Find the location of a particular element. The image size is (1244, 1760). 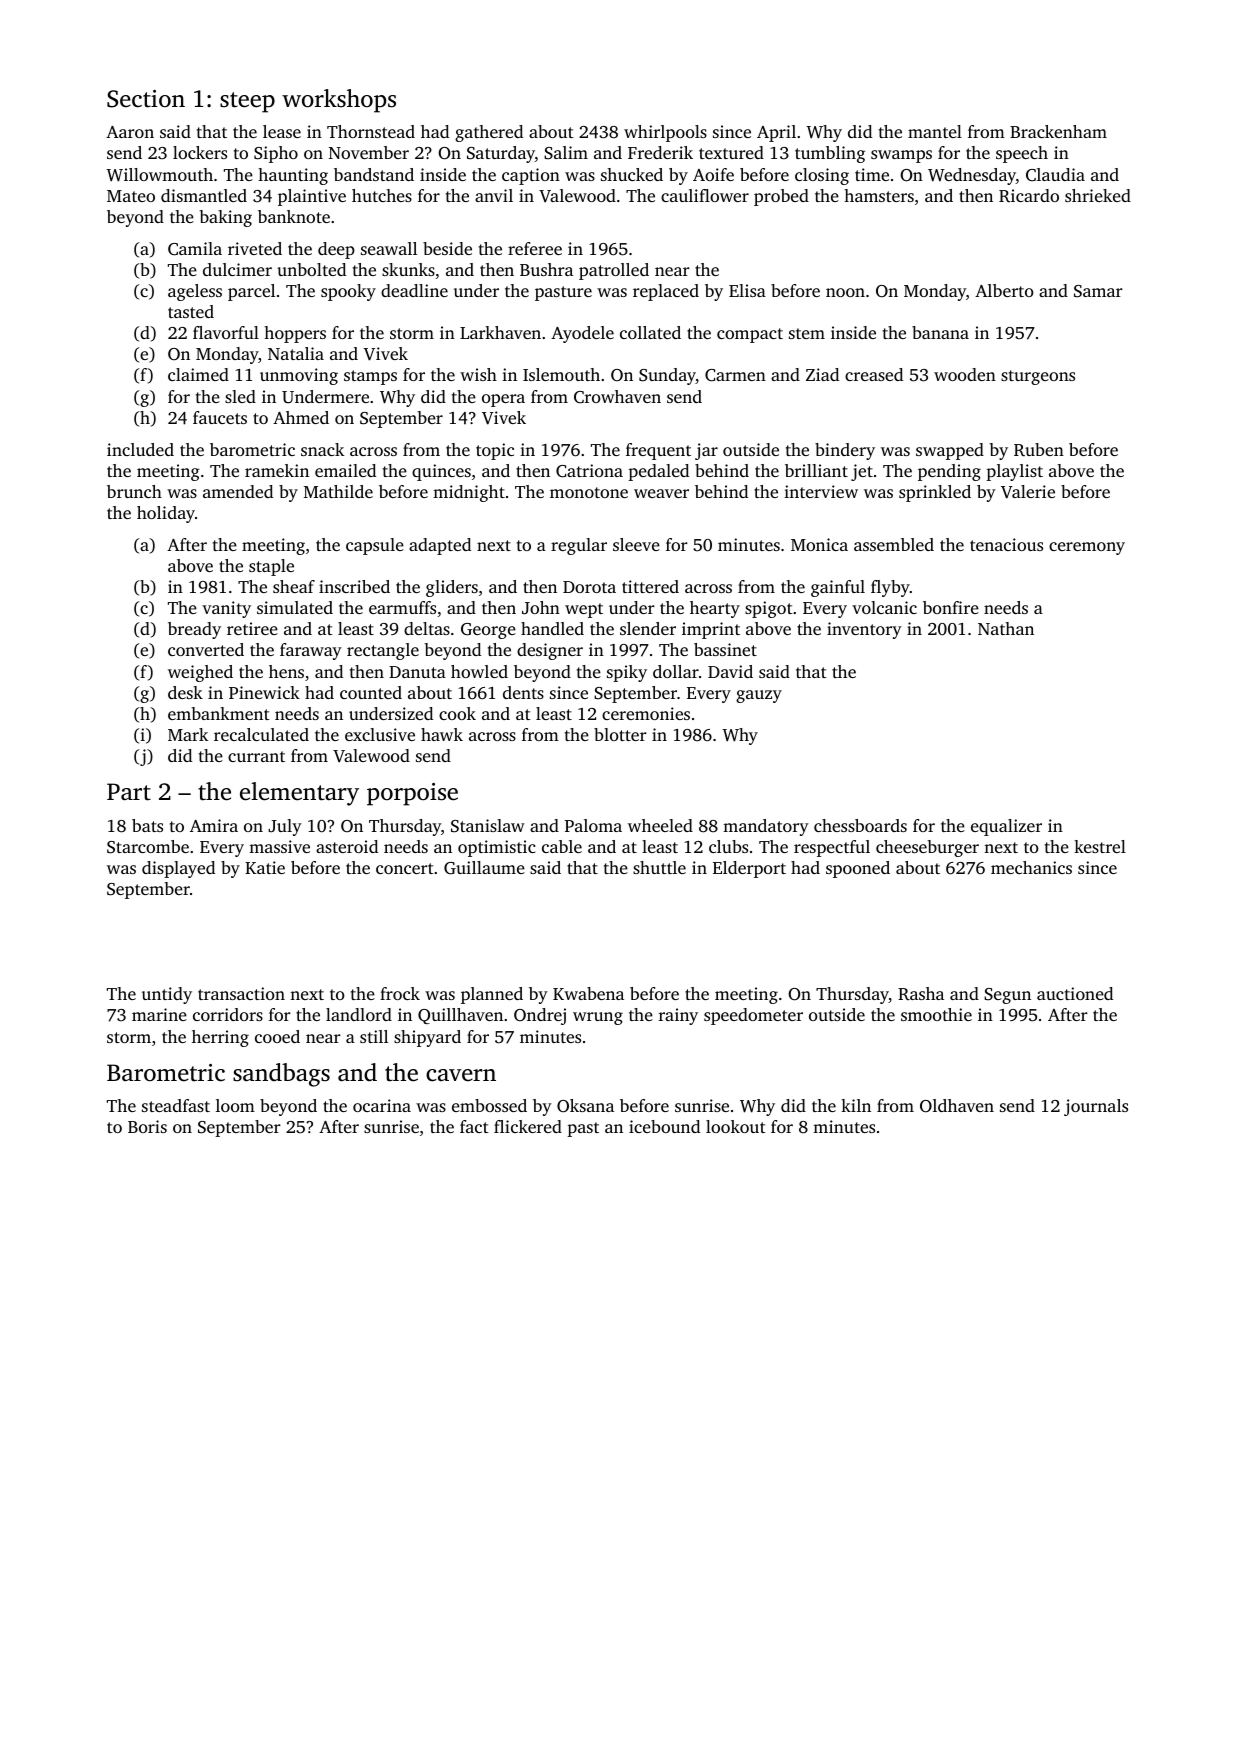

brunch is located at coordinates (134, 491).
